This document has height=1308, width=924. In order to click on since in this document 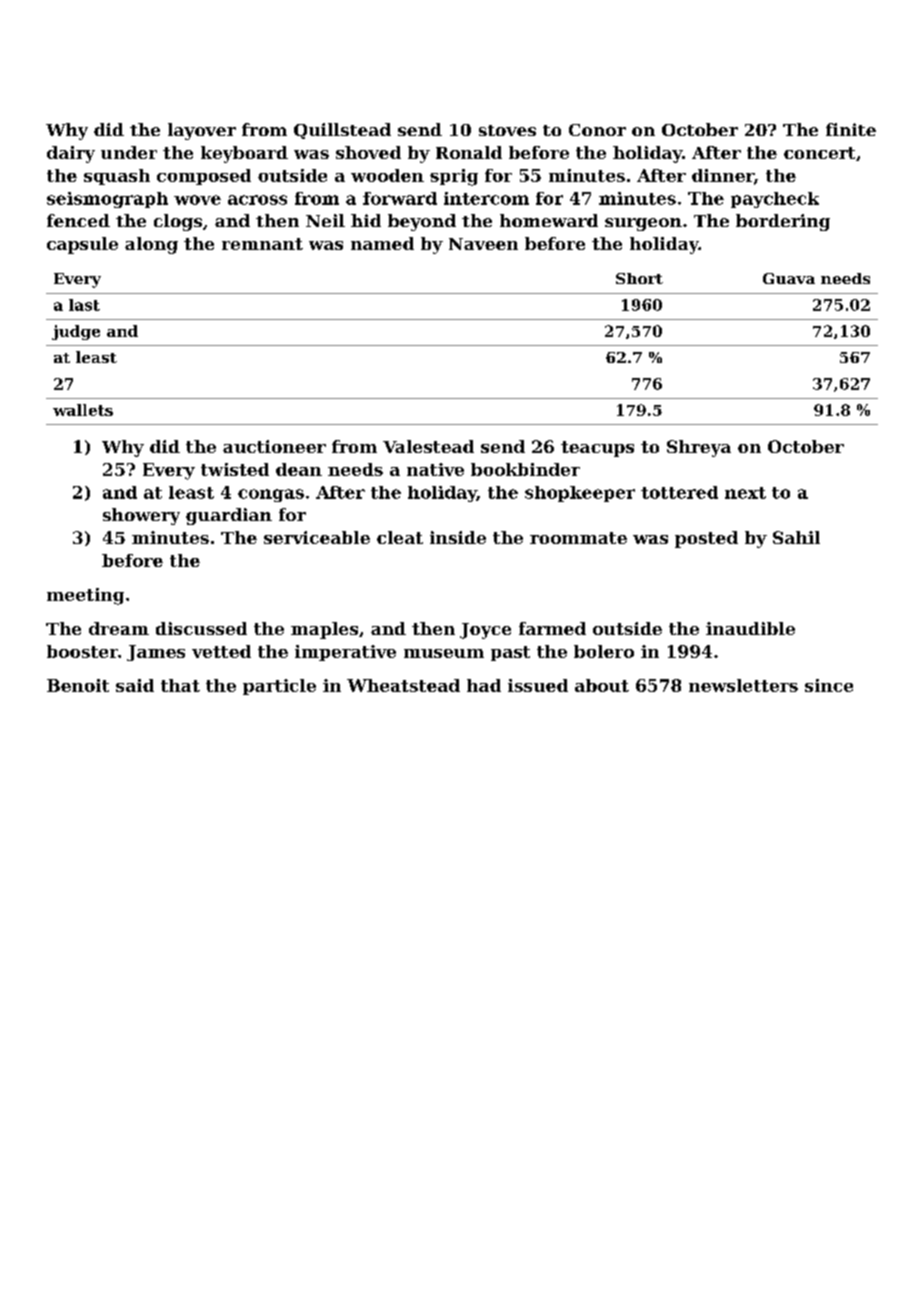, I will do `click(829, 685)`.
